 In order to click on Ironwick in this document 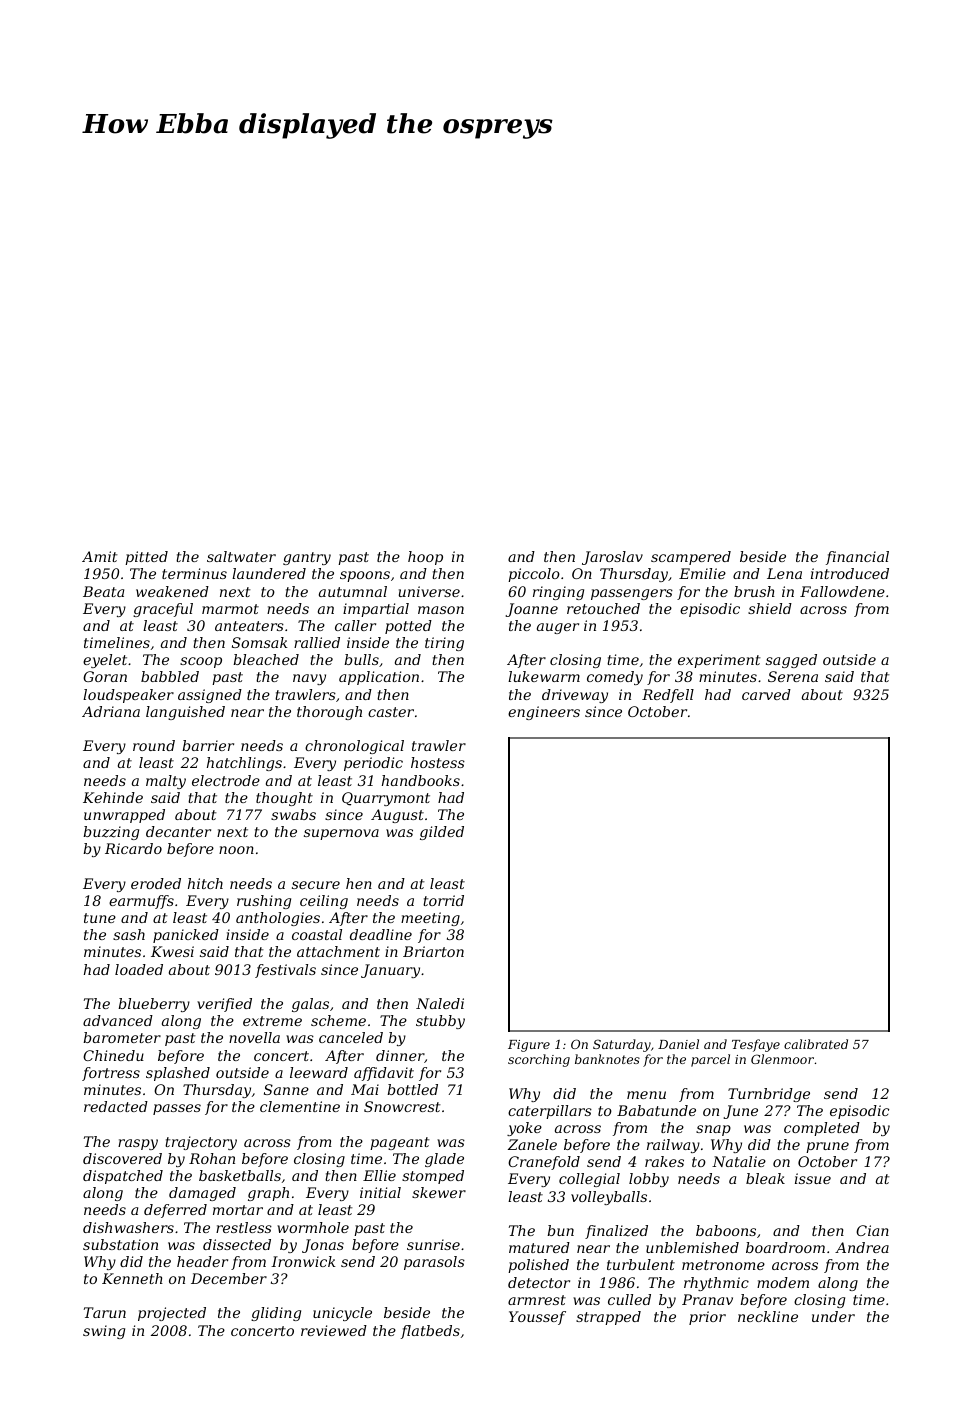, I will do `click(303, 1261)`.
